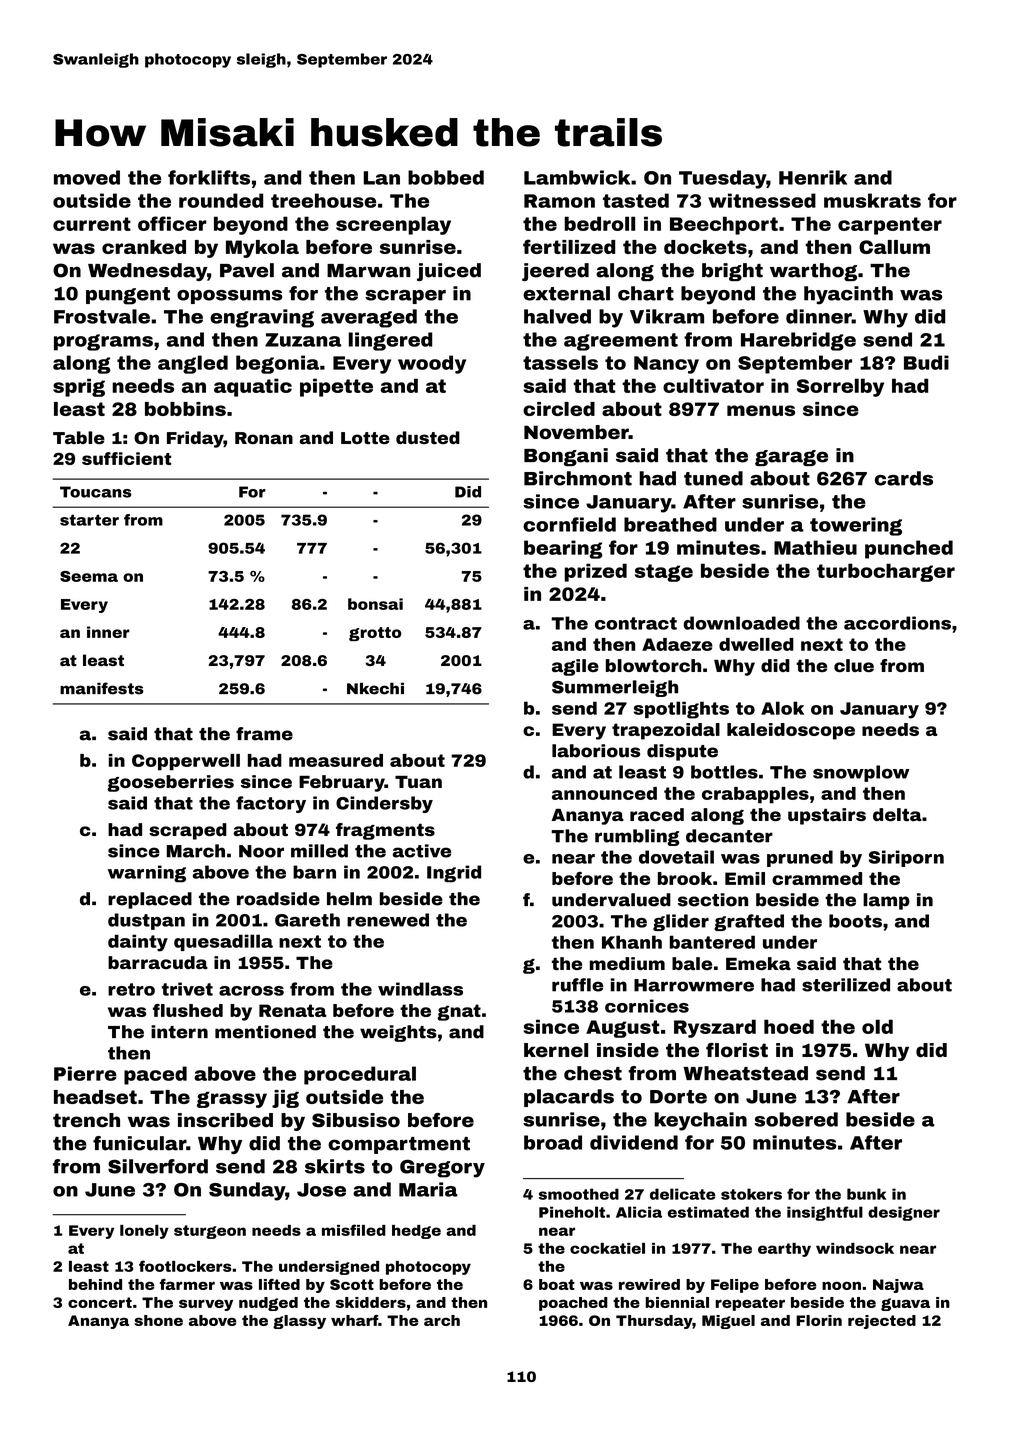 This screenshot has height=1438, width=1012. Describe the element at coordinates (418, 781) in the screenshot. I see `Tuan` at that location.
